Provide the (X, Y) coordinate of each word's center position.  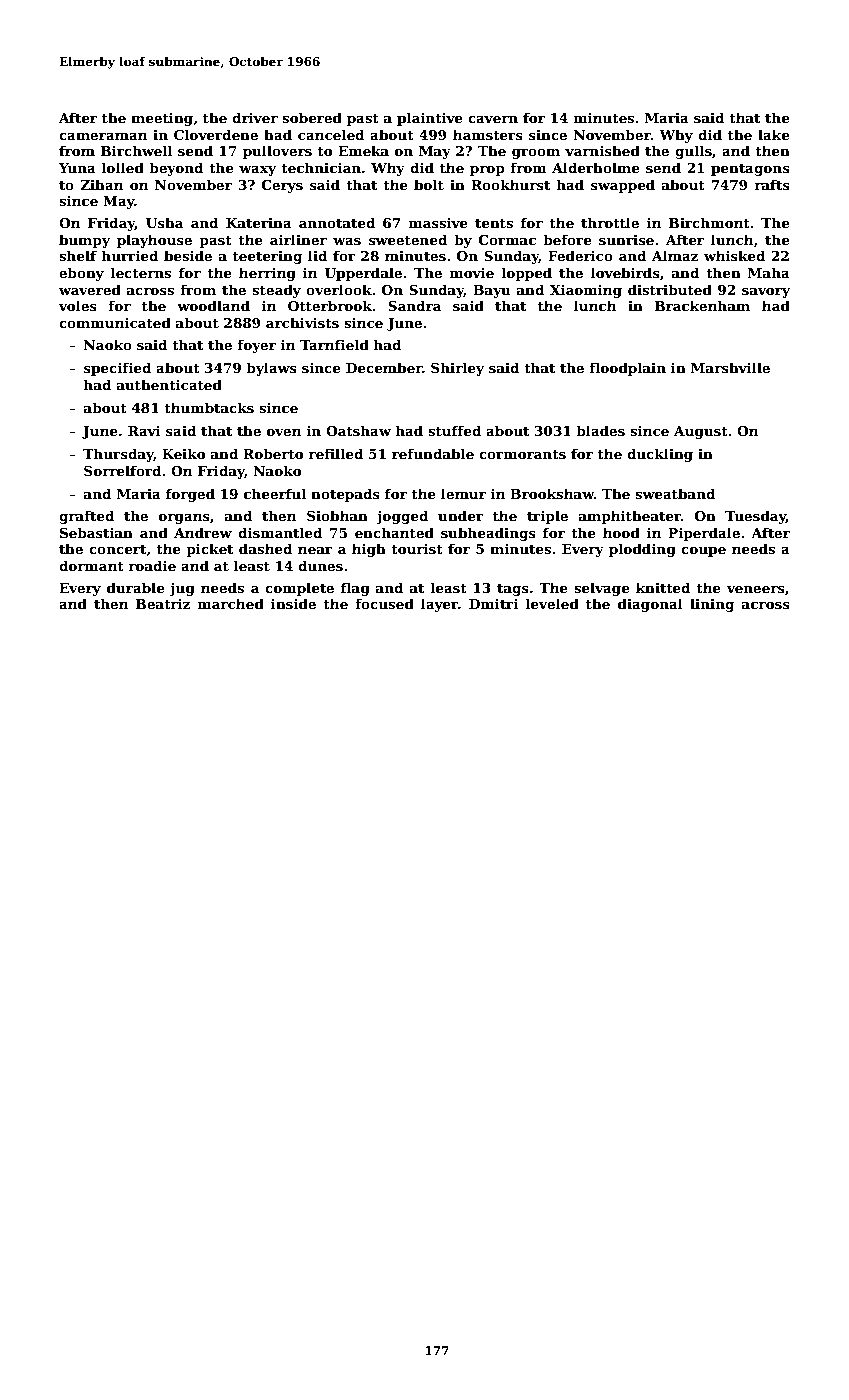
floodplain (627, 369)
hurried (130, 255)
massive (438, 223)
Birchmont (709, 222)
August (701, 432)
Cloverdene (216, 134)
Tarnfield (334, 344)
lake (774, 134)
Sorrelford (122, 470)
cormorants (522, 454)
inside (293, 603)
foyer (256, 346)
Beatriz (163, 604)
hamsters (488, 134)
